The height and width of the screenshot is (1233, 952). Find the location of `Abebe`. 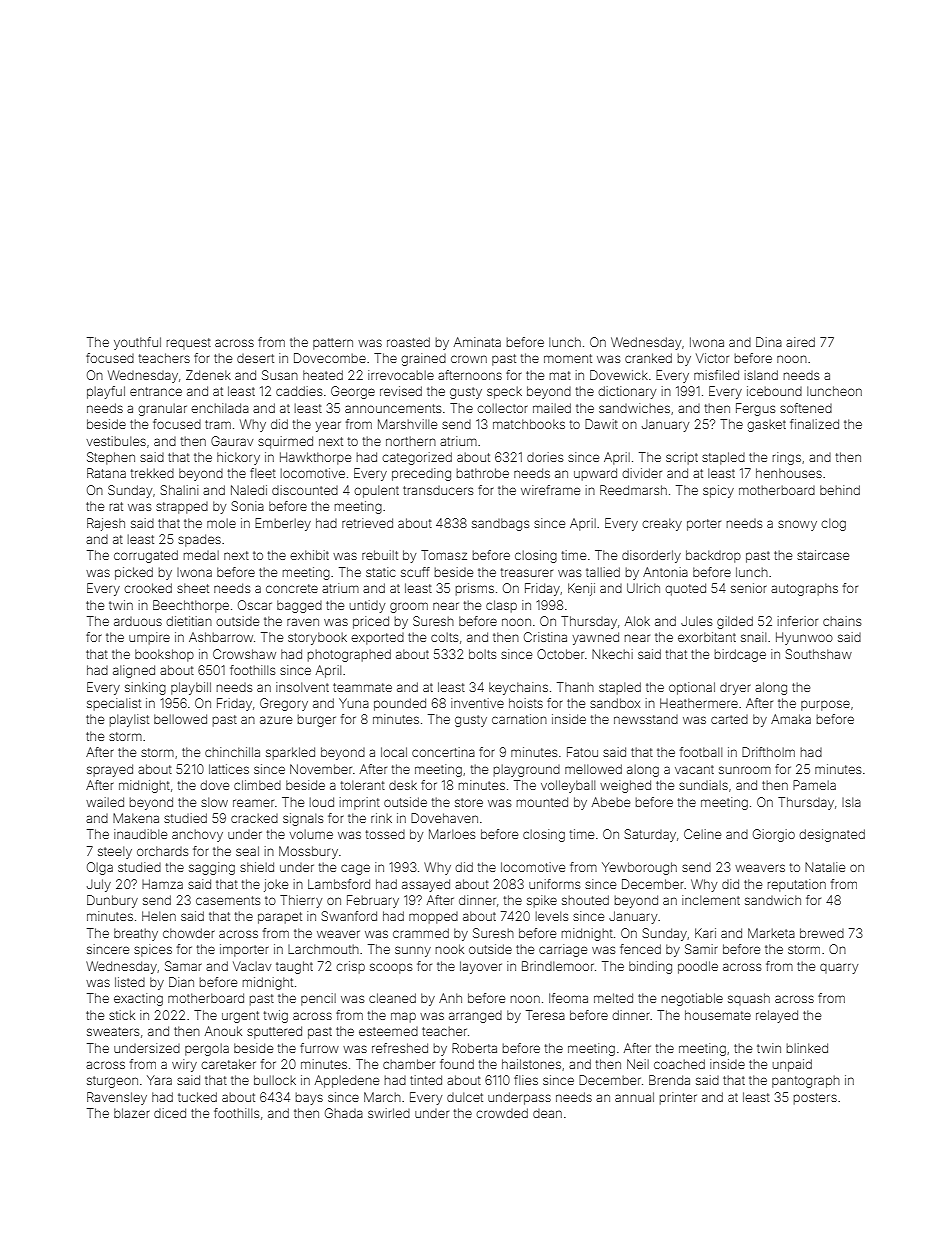

Abebe is located at coordinates (611, 802).
